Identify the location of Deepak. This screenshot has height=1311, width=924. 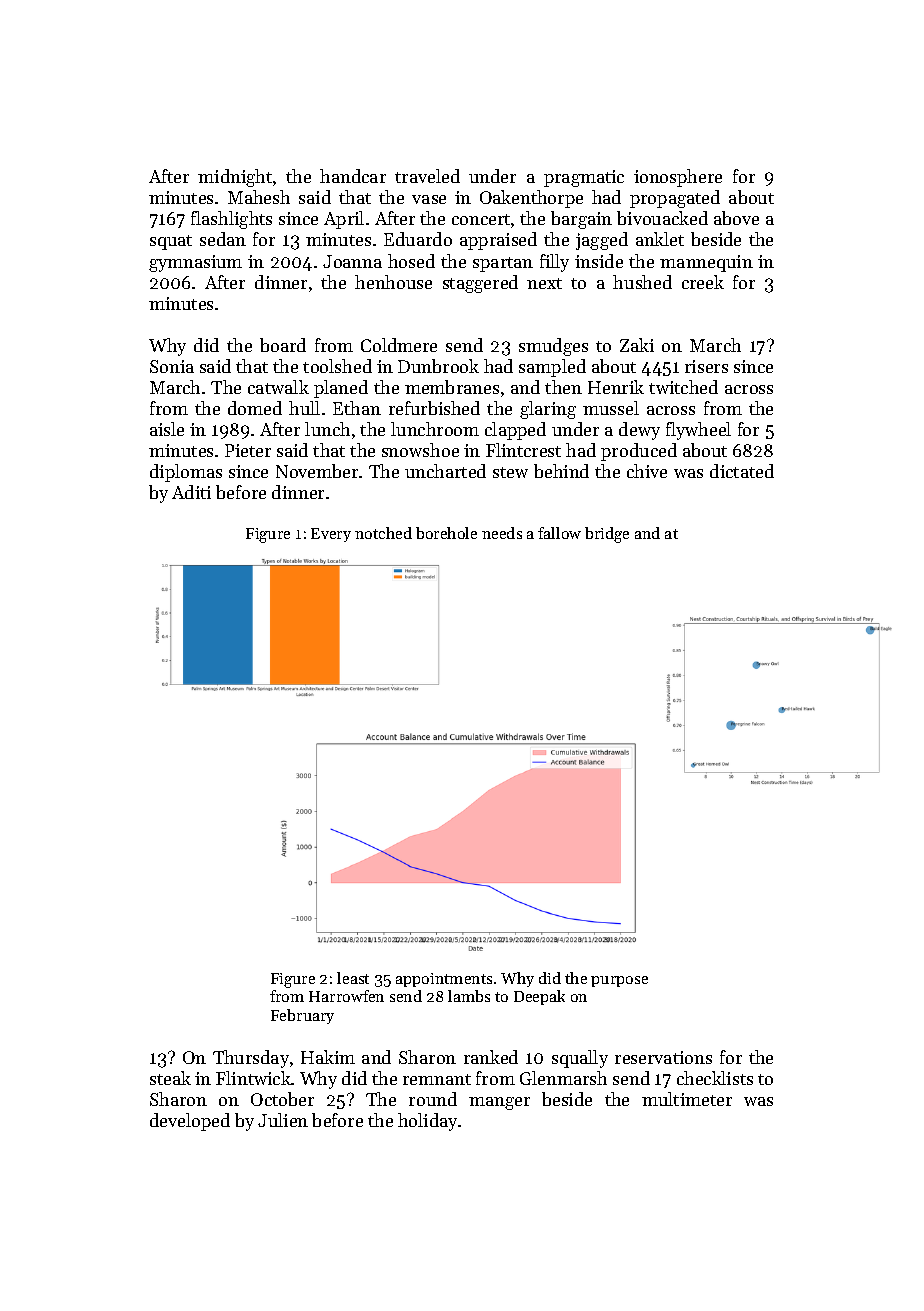
(539, 997).
